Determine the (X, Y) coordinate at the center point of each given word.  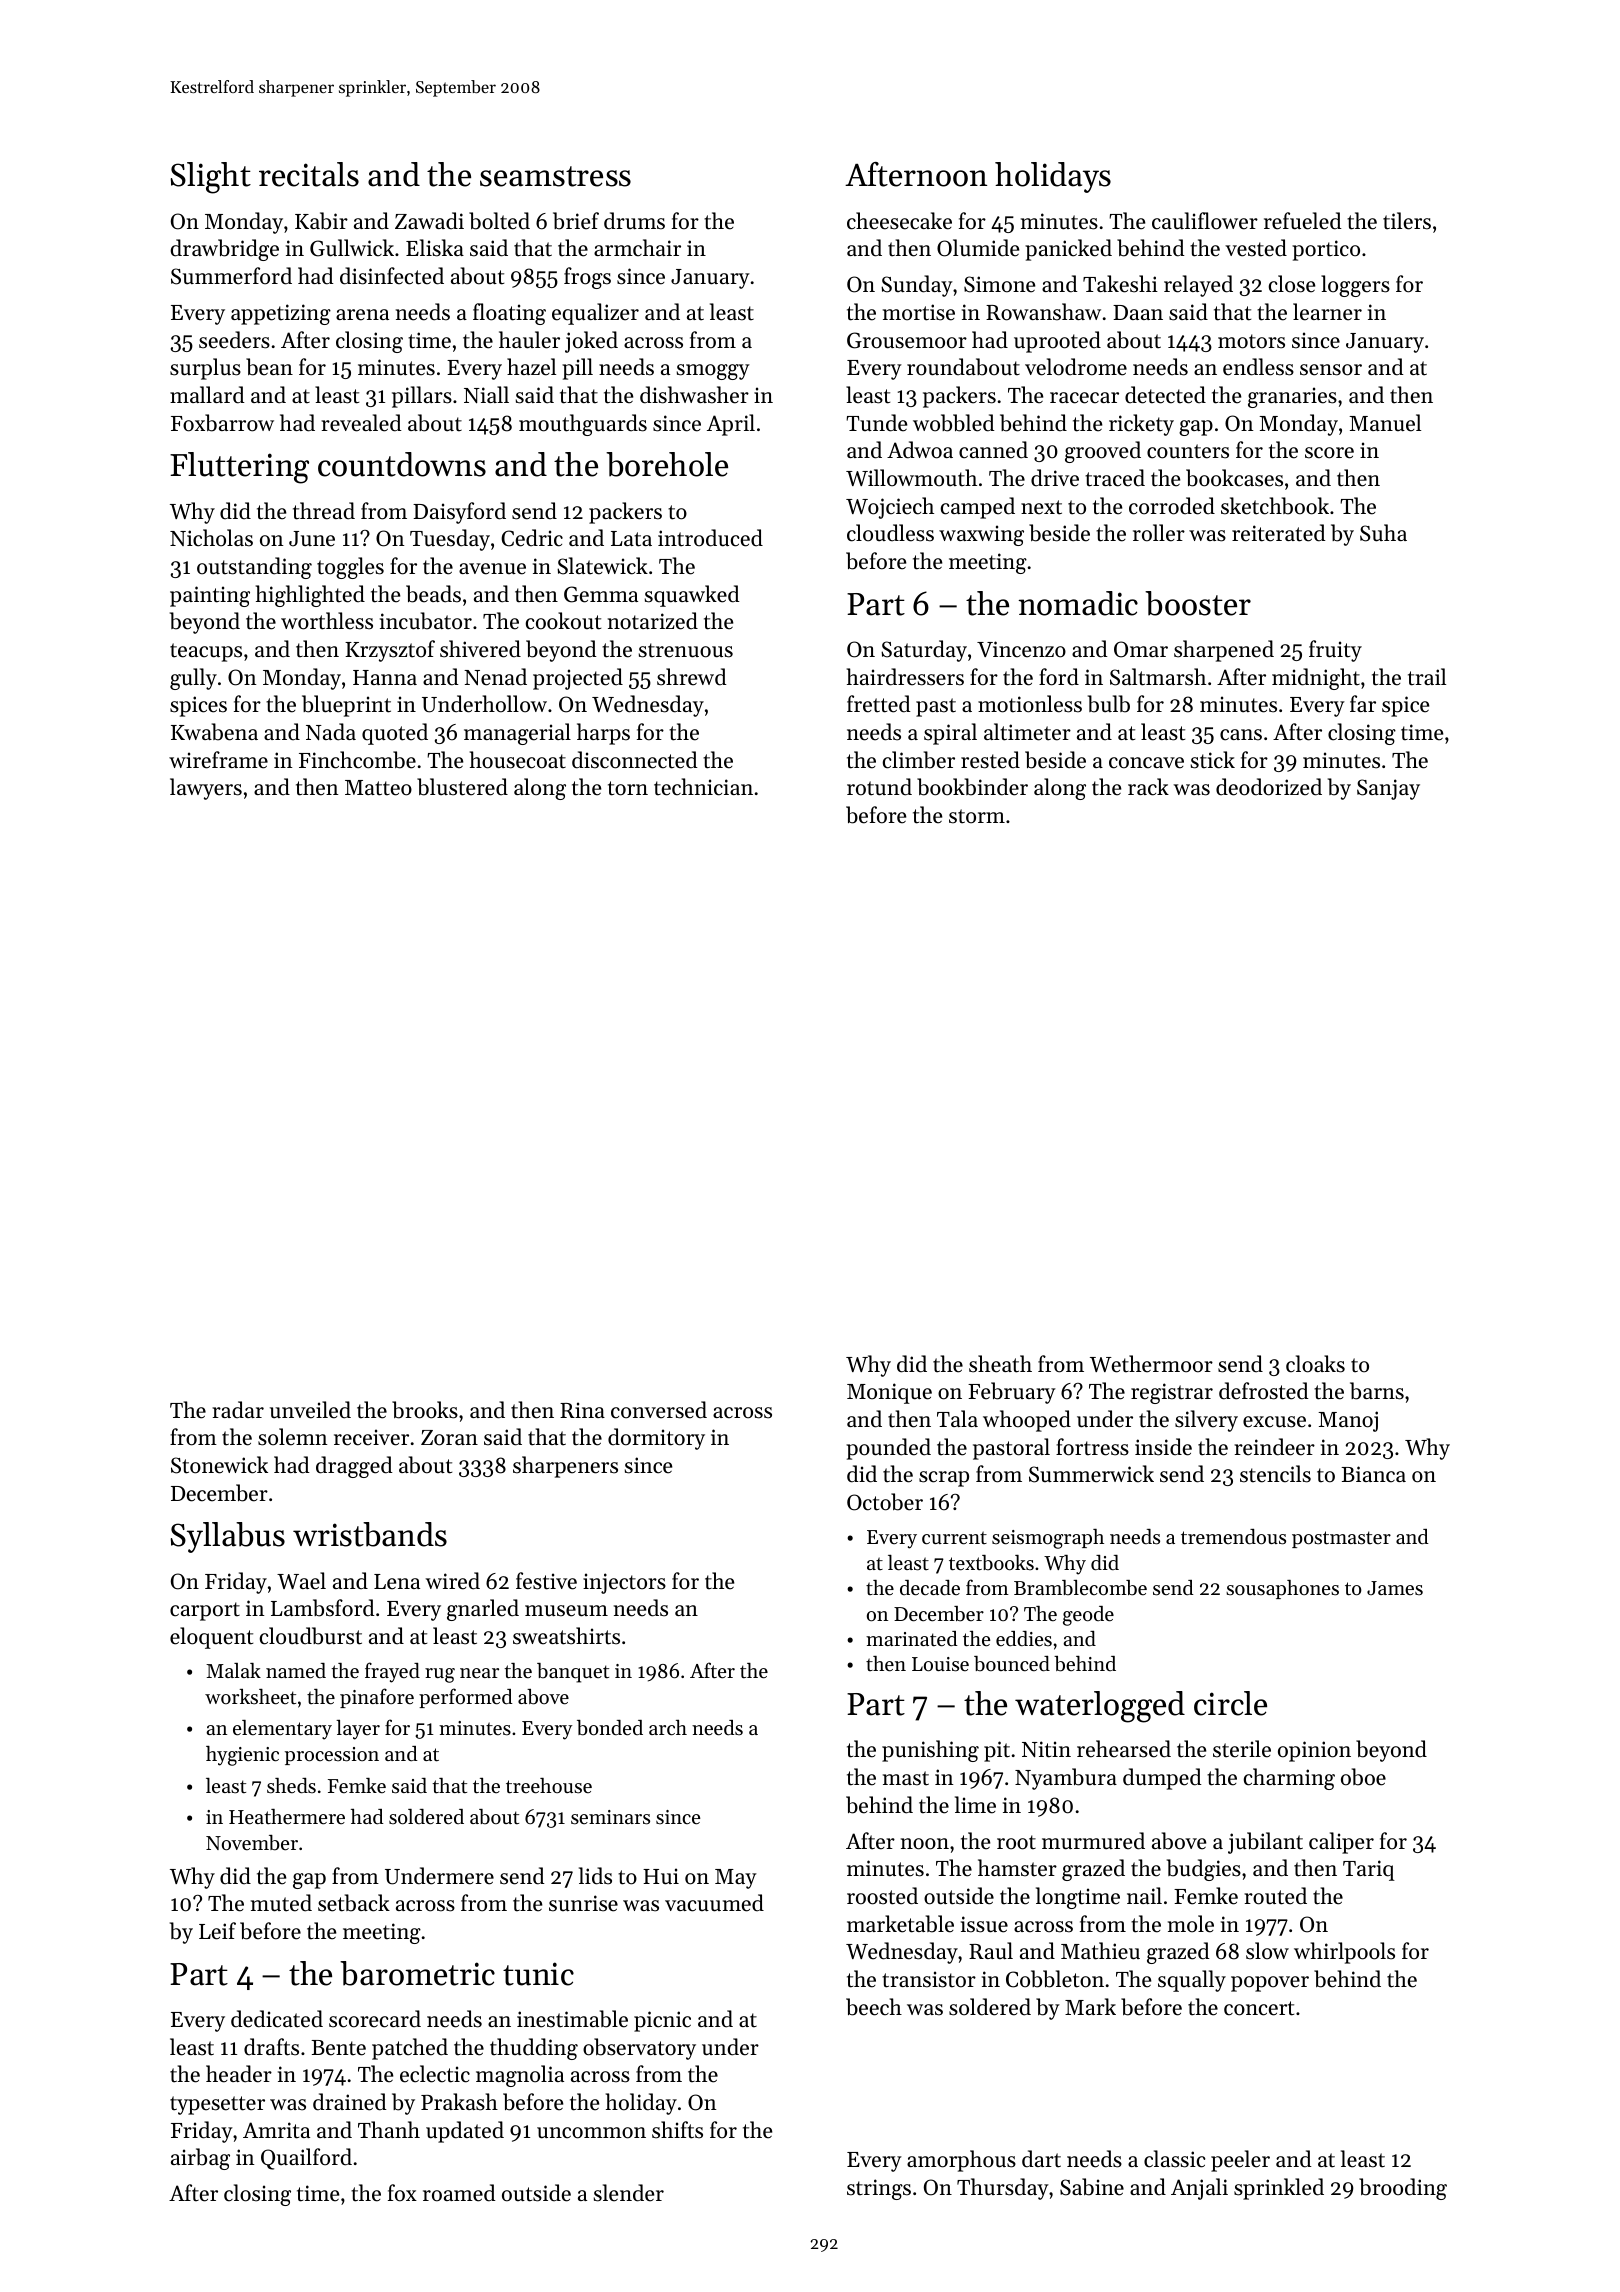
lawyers (206, 789)
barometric (417, 1973)
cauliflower (1205, 221)
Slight (210, 178)
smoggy (713, 372)
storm (977, 816)
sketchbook (1275, 506)
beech (874, 2007)
